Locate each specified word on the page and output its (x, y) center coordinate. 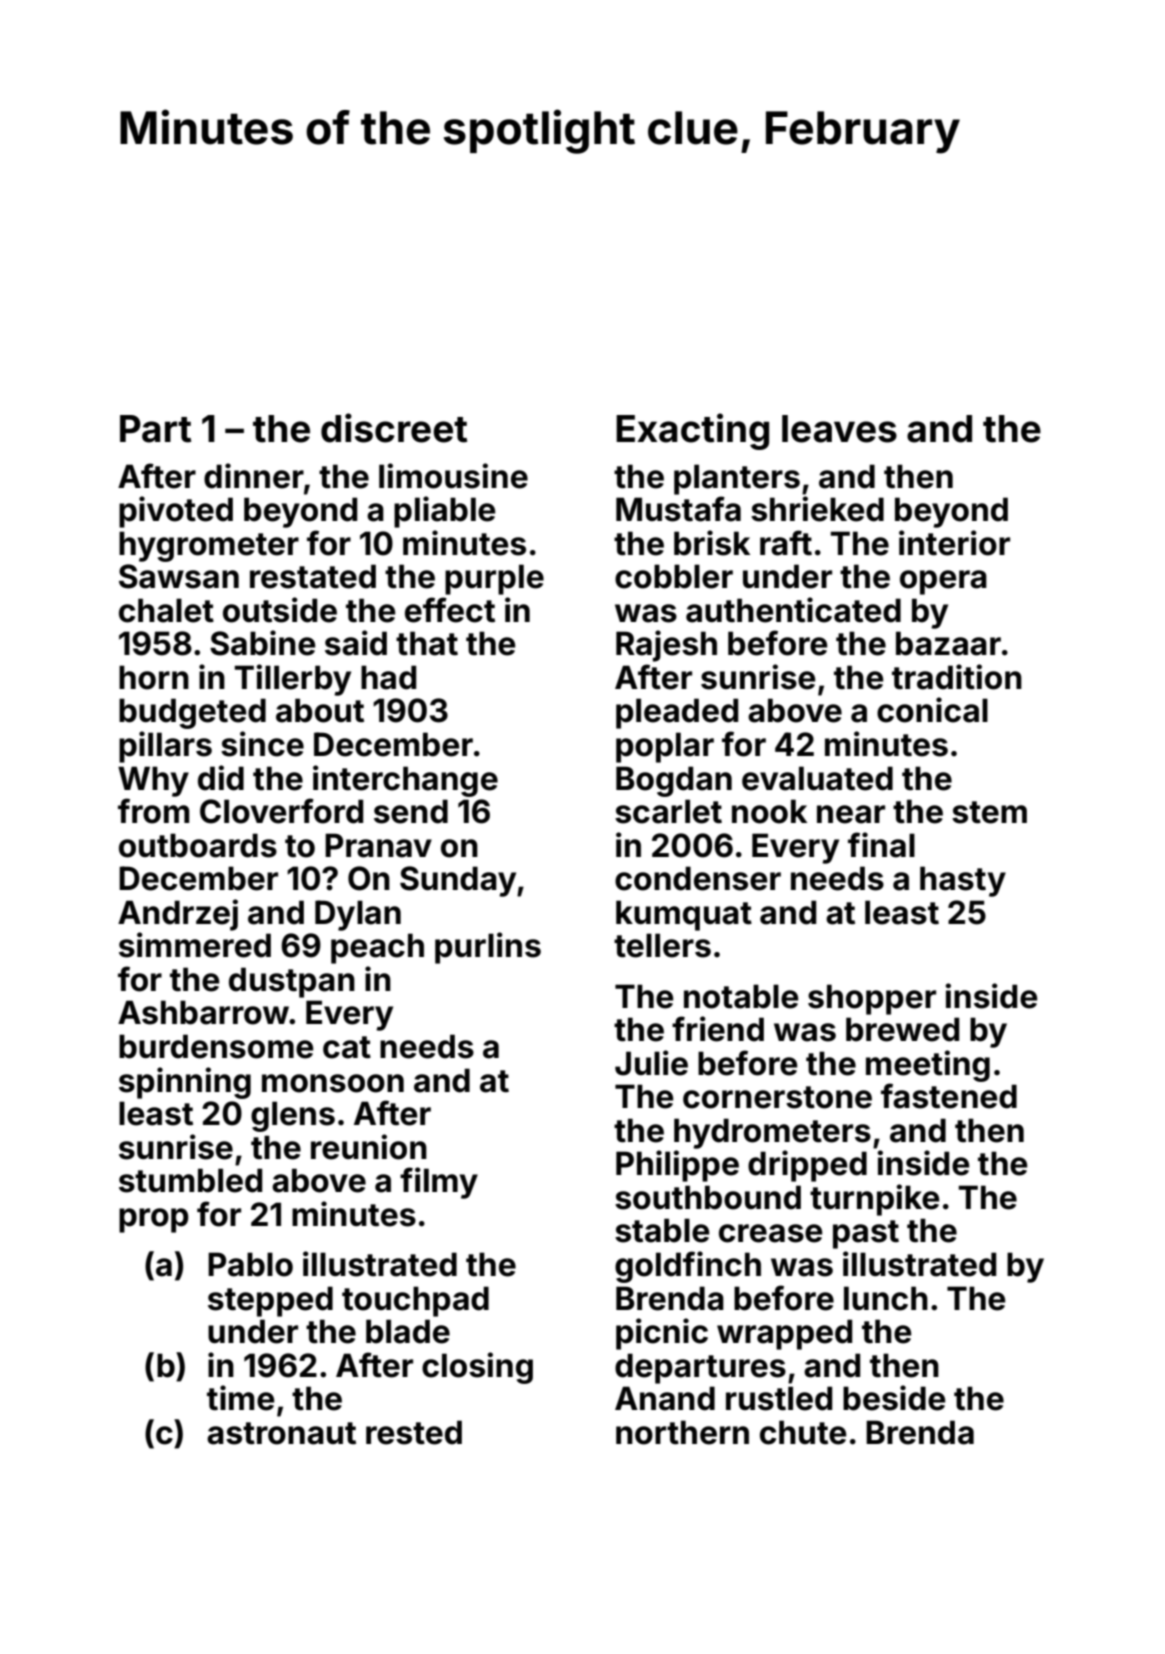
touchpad (415, 1301)
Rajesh (666, 646)
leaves (839, 429)
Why (153, 781)
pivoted (176, 512)
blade (408, 1331)
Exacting (692, 431)
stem (989, 812)
